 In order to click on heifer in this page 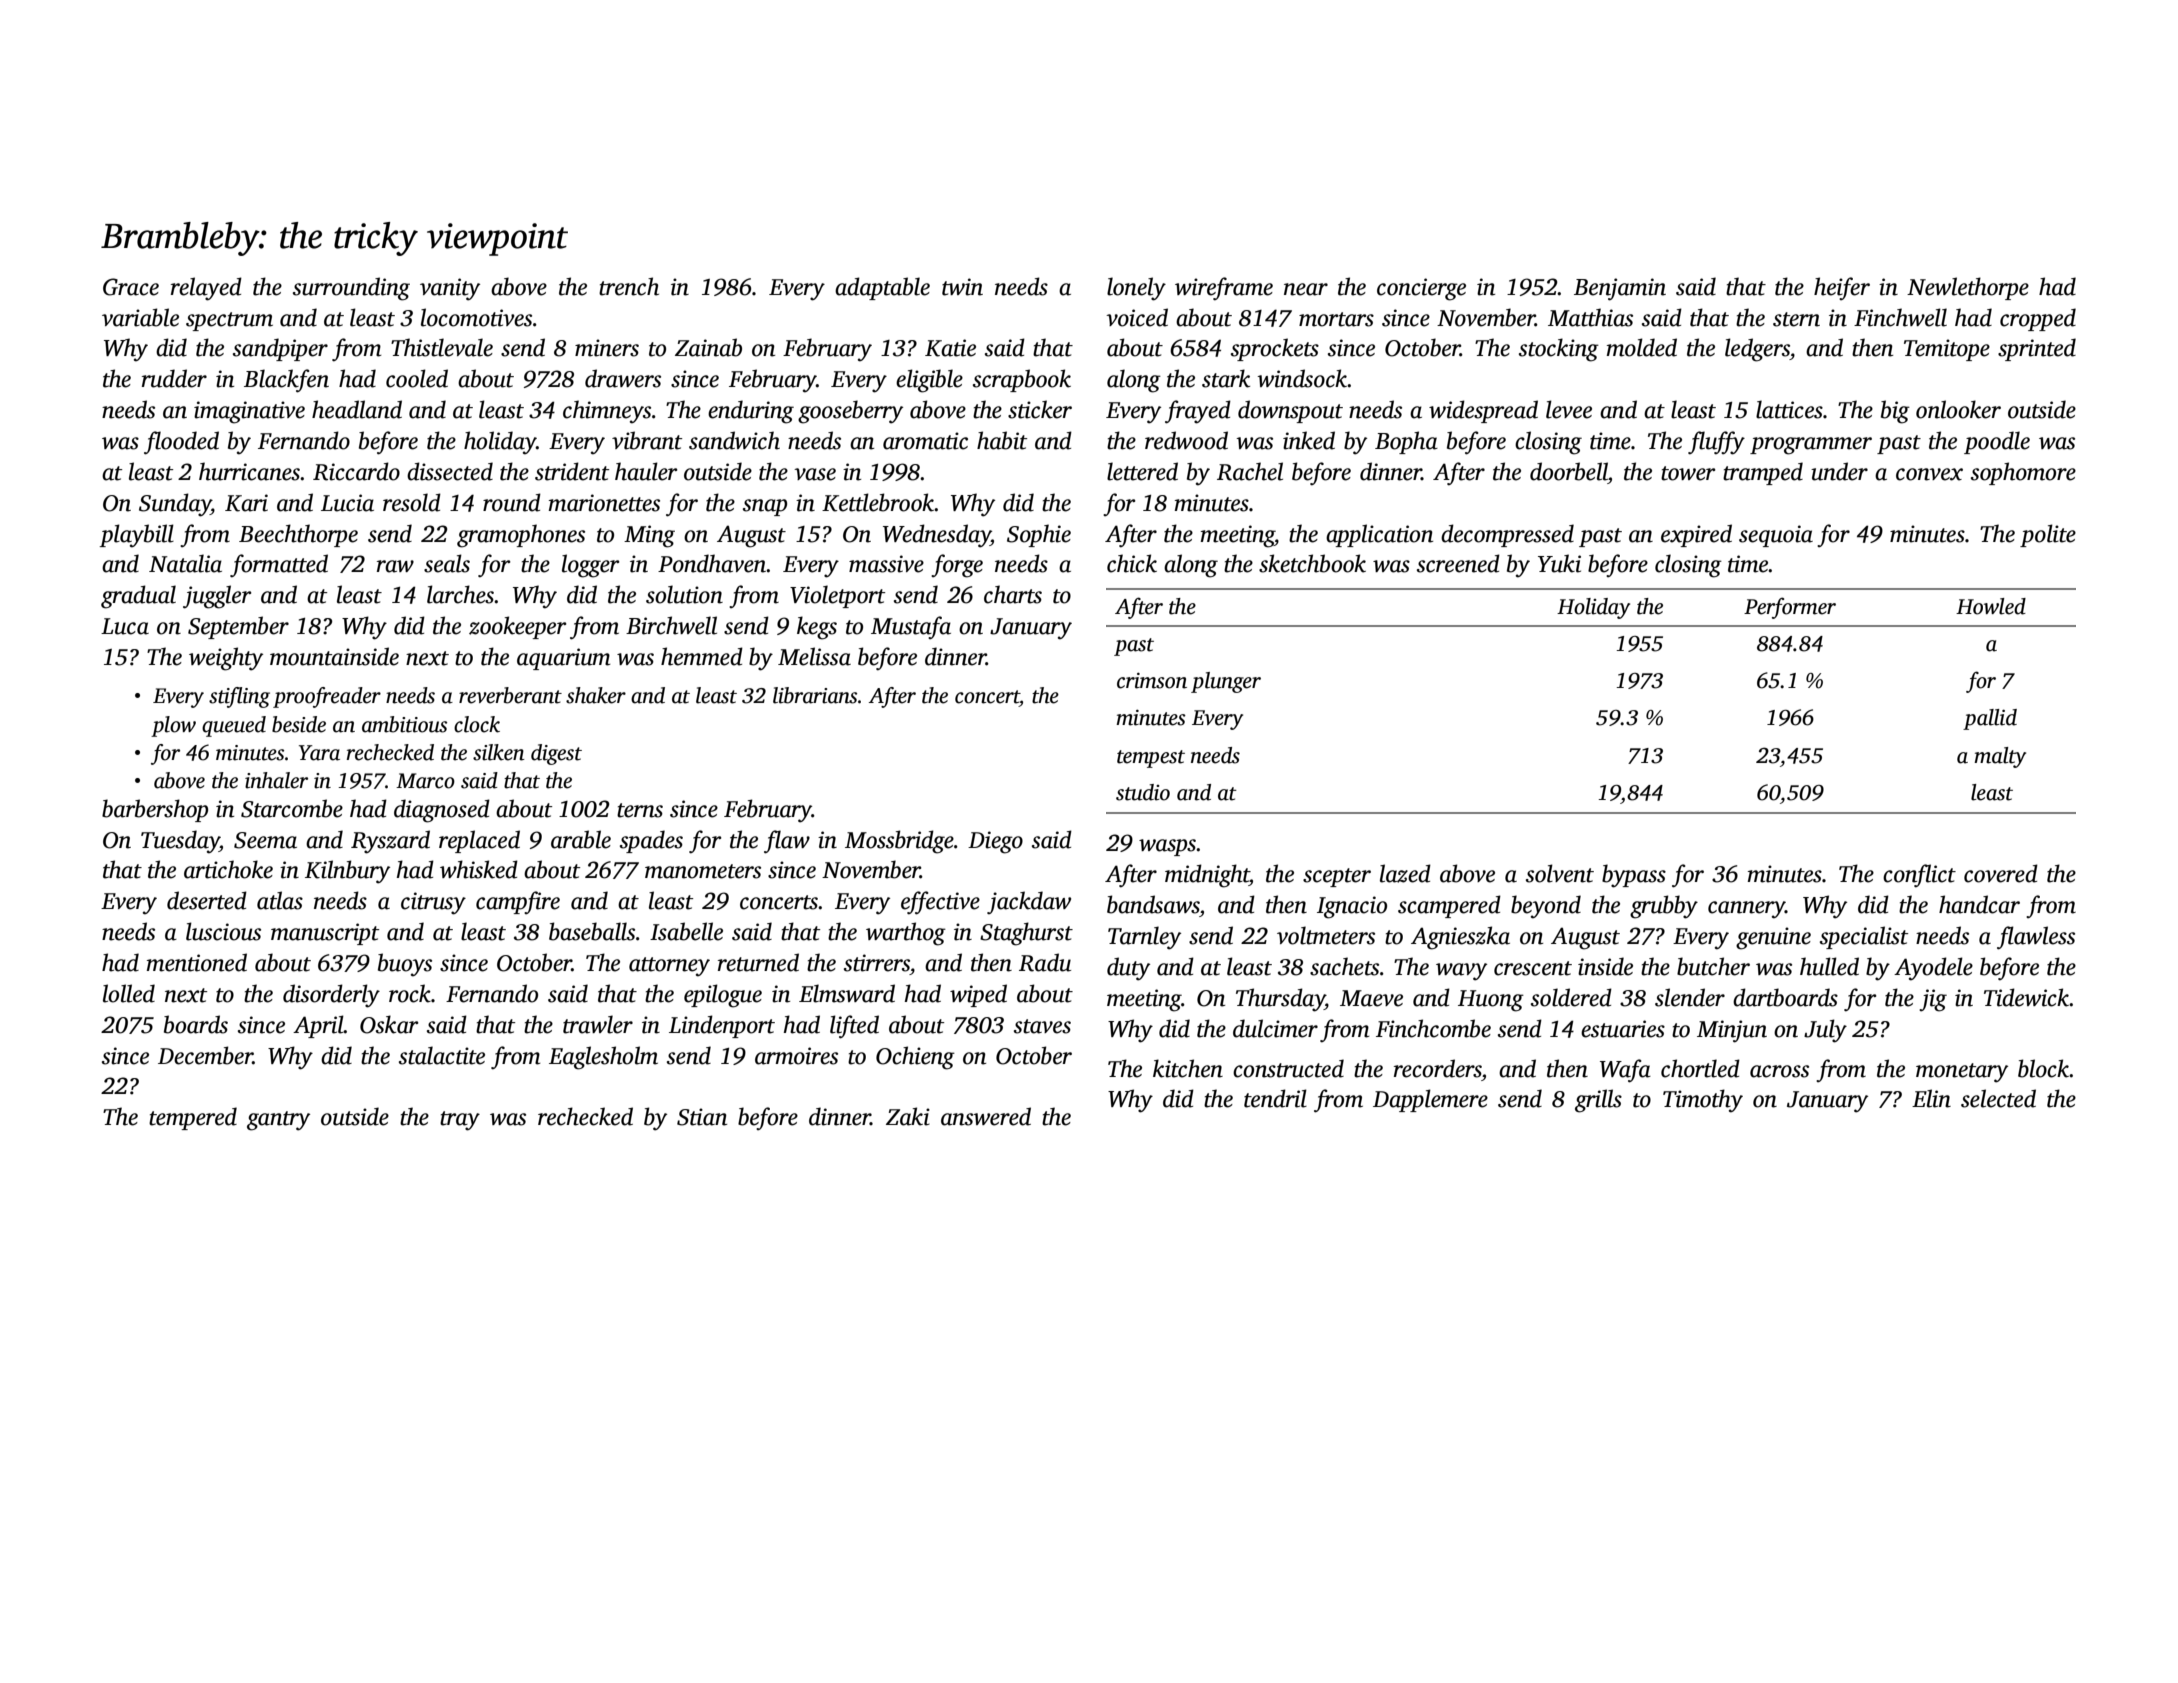, I will do `click(1842, 288)`.
